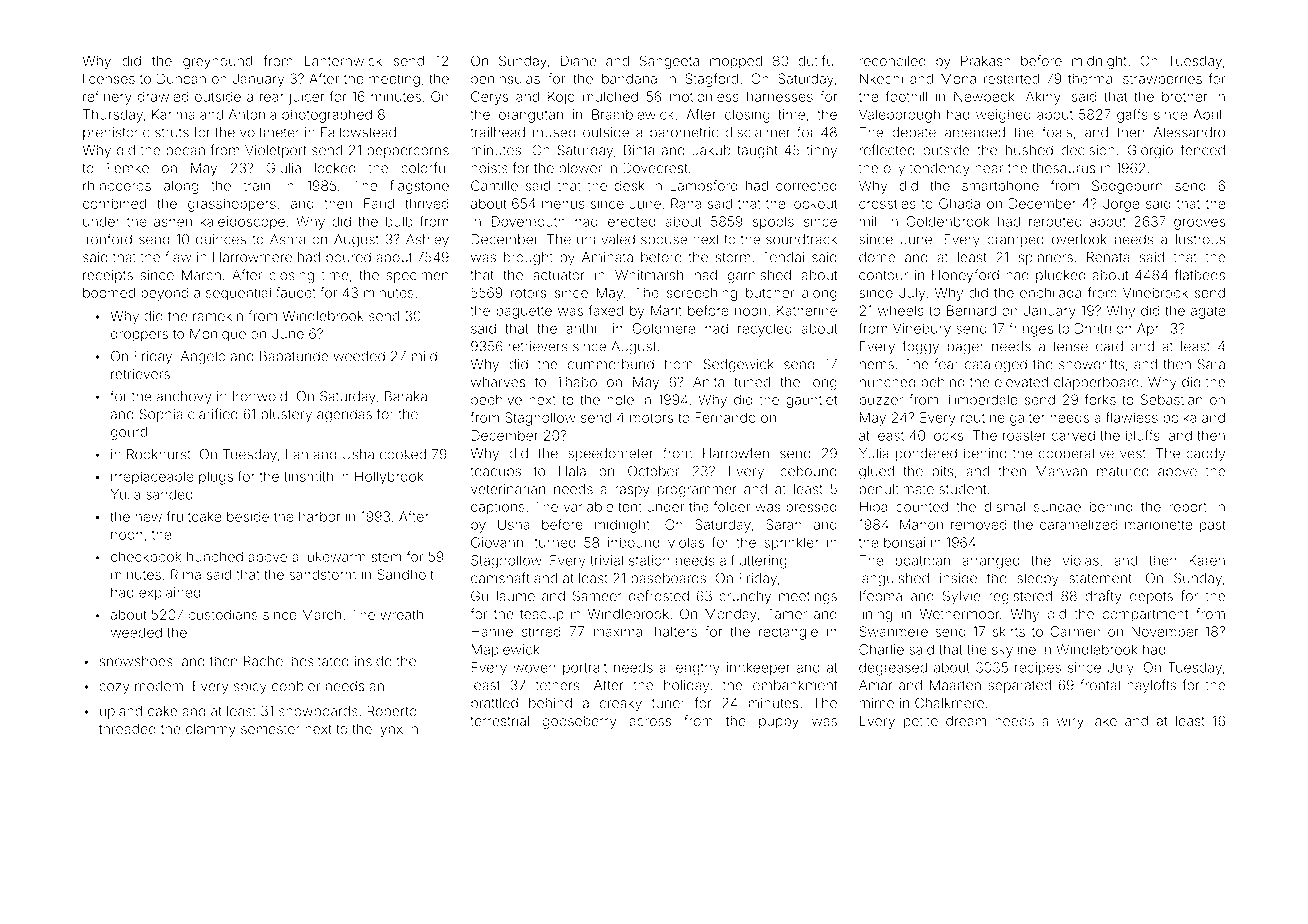  I want to click on Ironwold, so click(260, 396).
